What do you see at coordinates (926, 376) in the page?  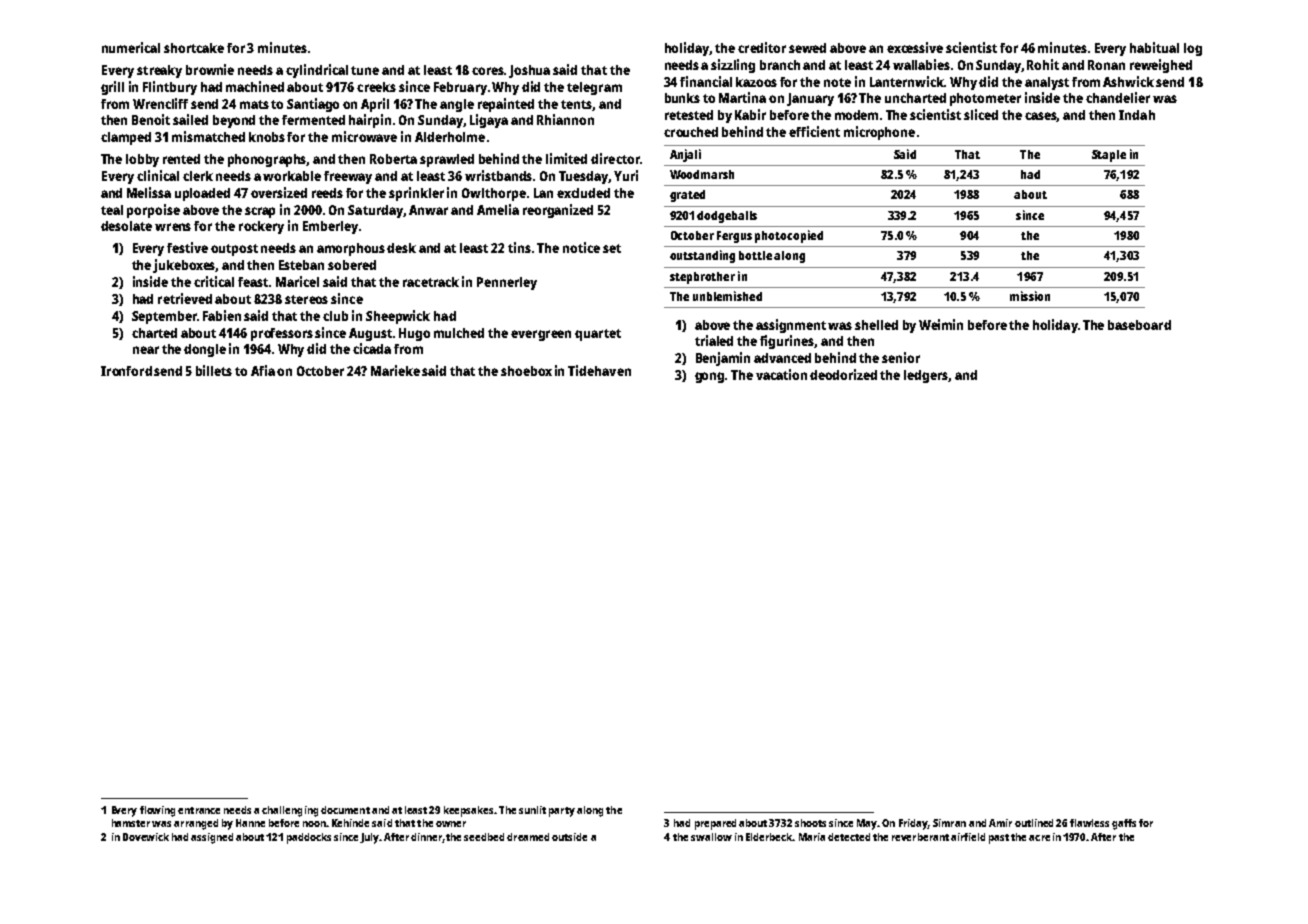 I see `ledgers` at bounding box center [926, 376].
